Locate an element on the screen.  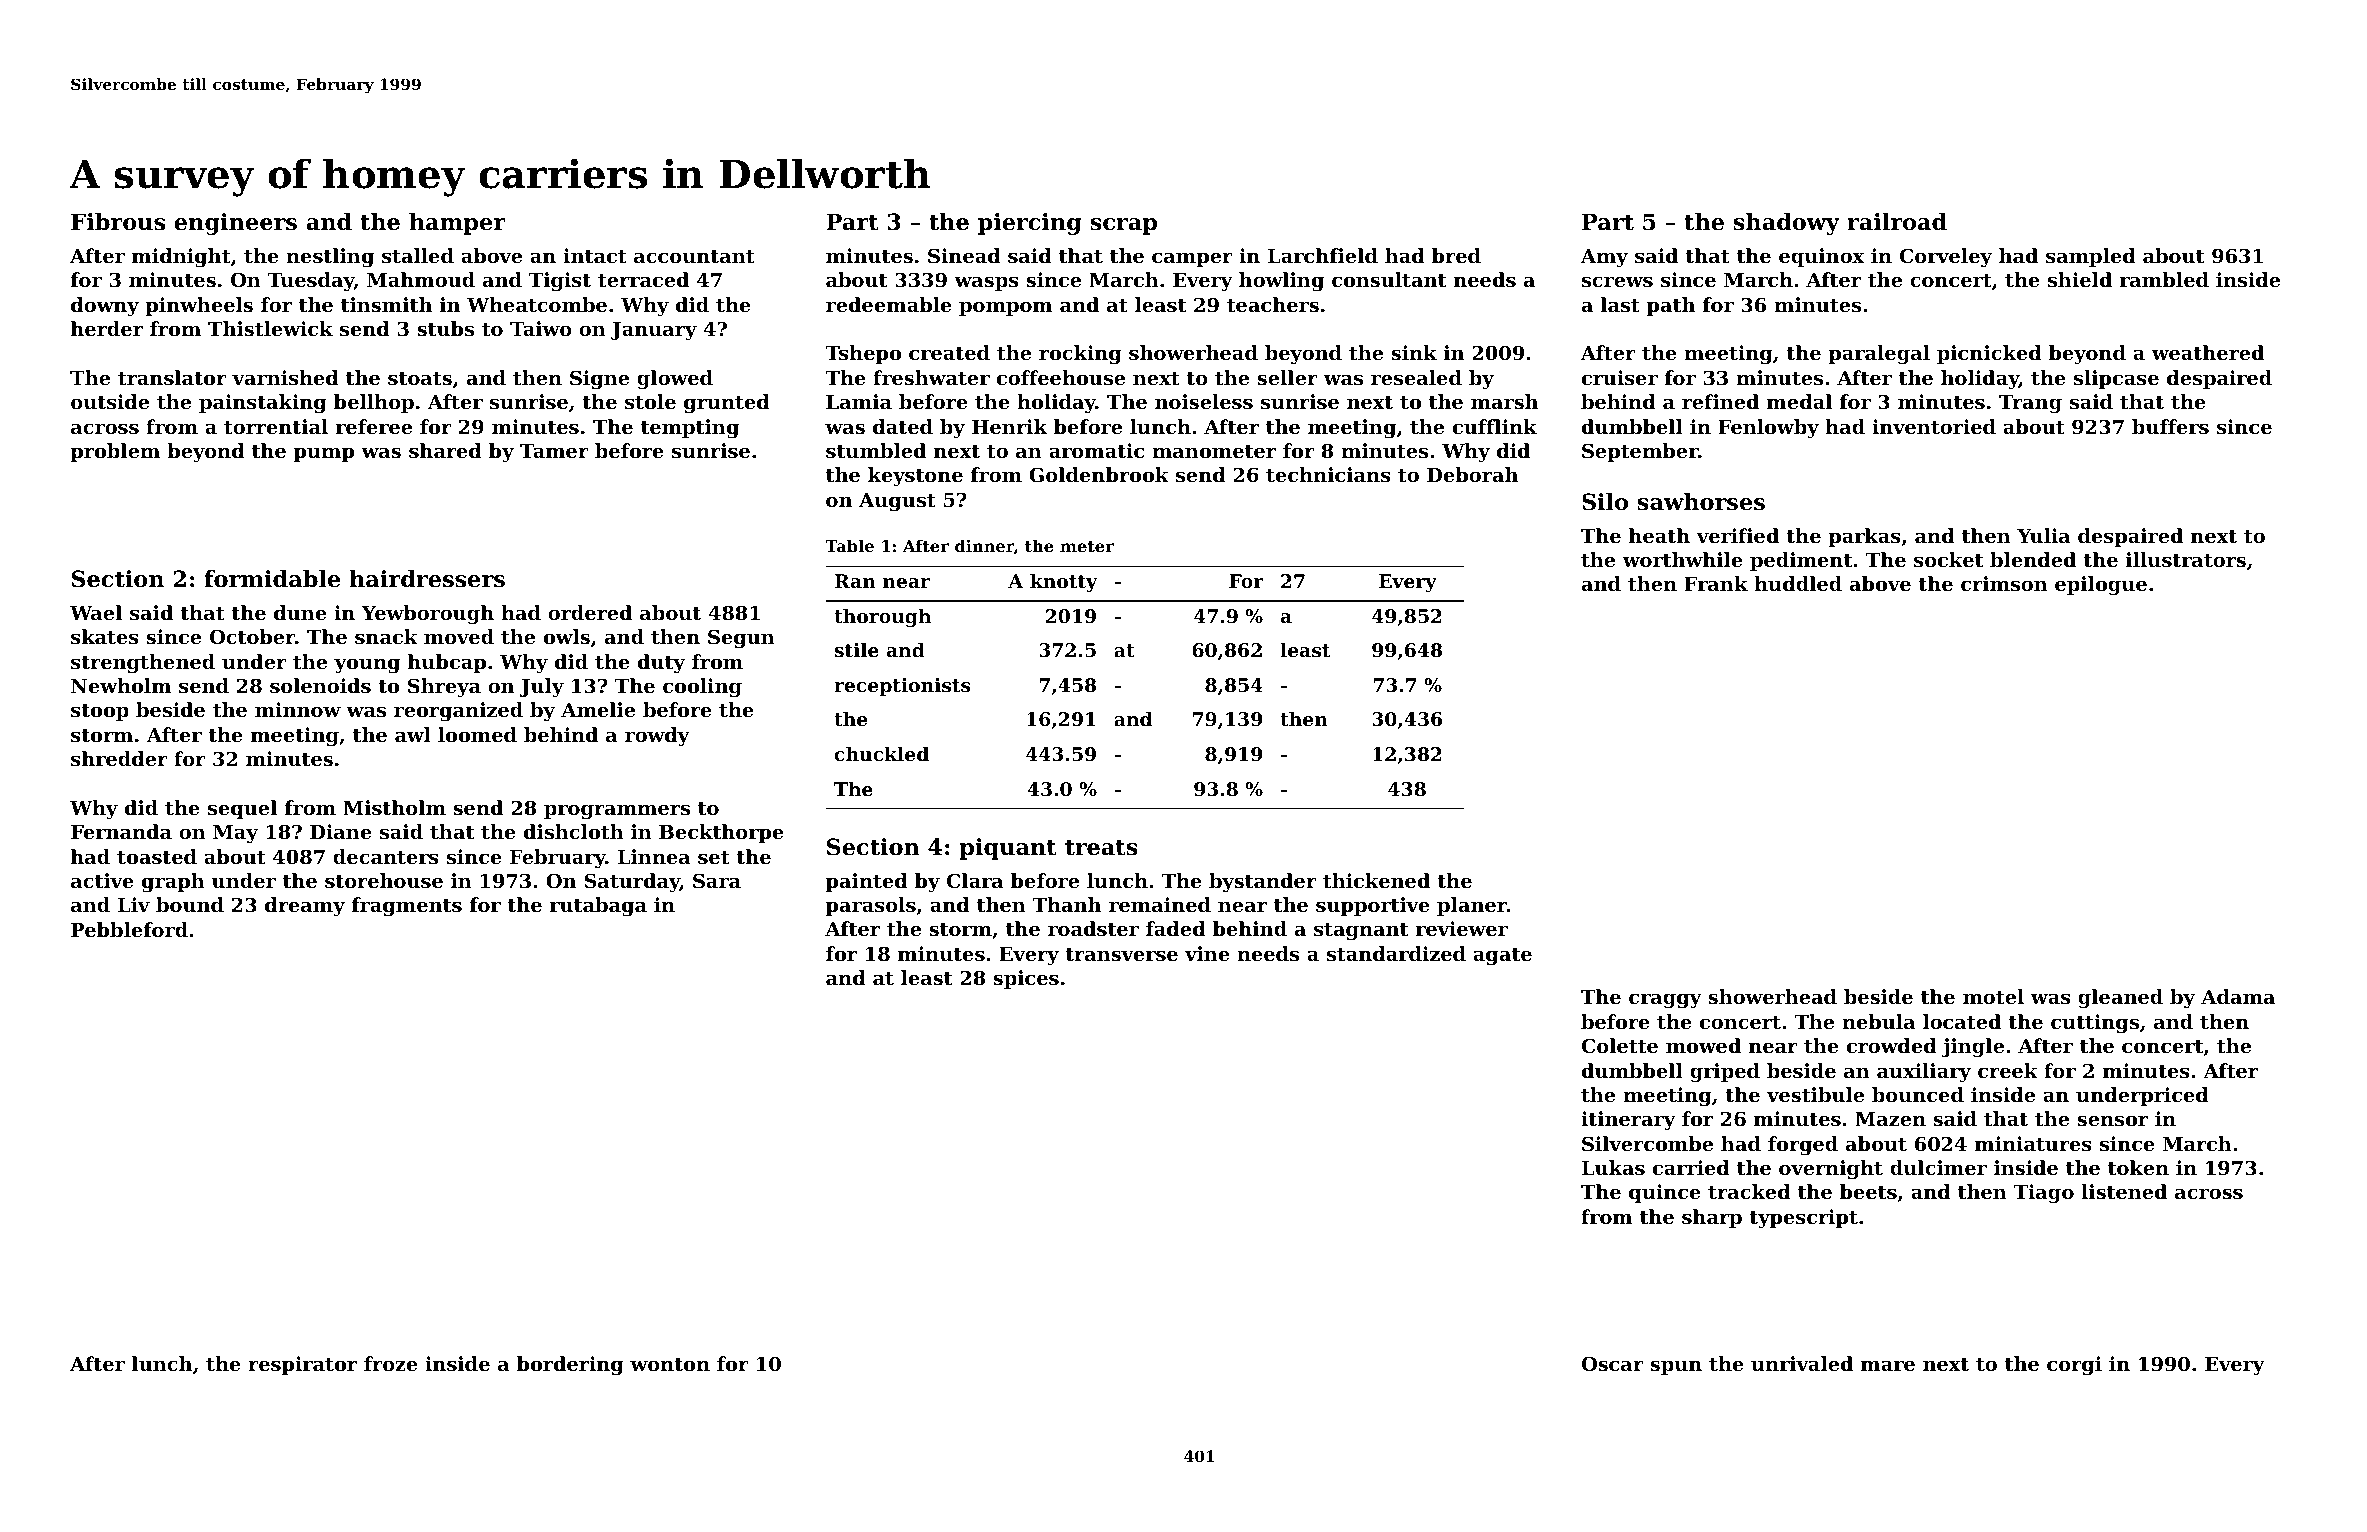
aromatic is located at coordinates (1096, 451).
